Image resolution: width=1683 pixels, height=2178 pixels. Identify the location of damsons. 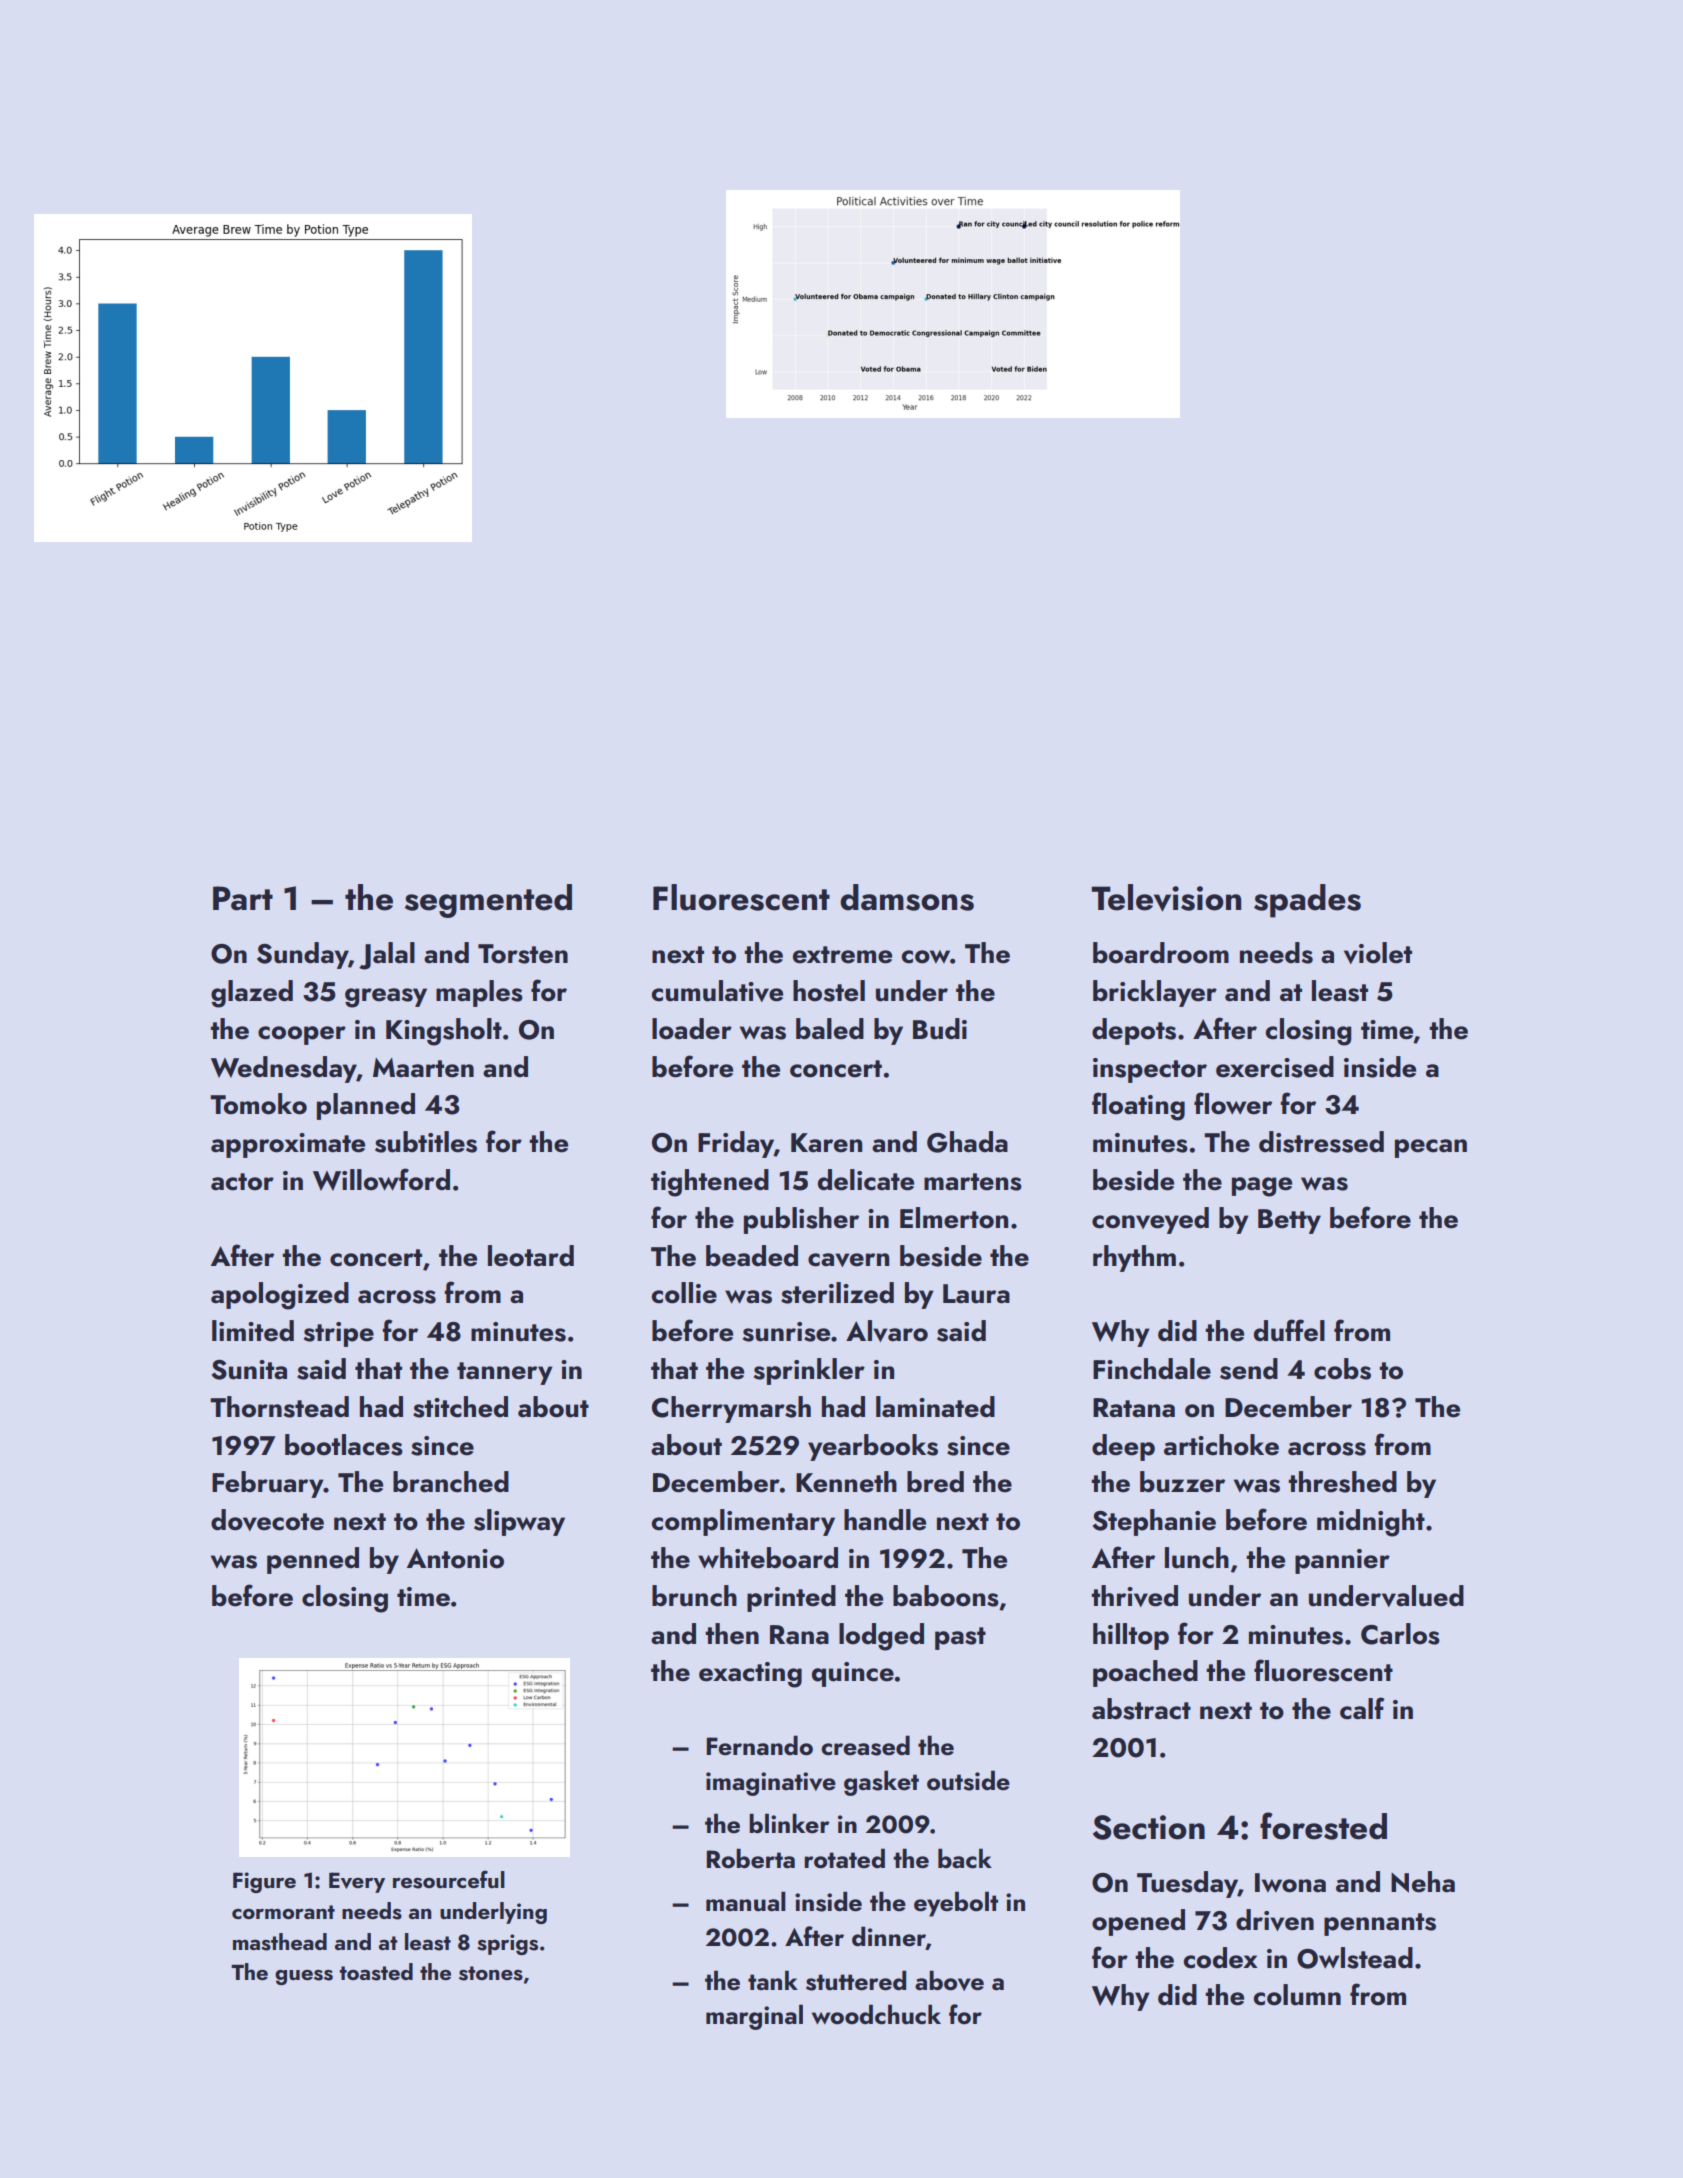
(907, 897).
